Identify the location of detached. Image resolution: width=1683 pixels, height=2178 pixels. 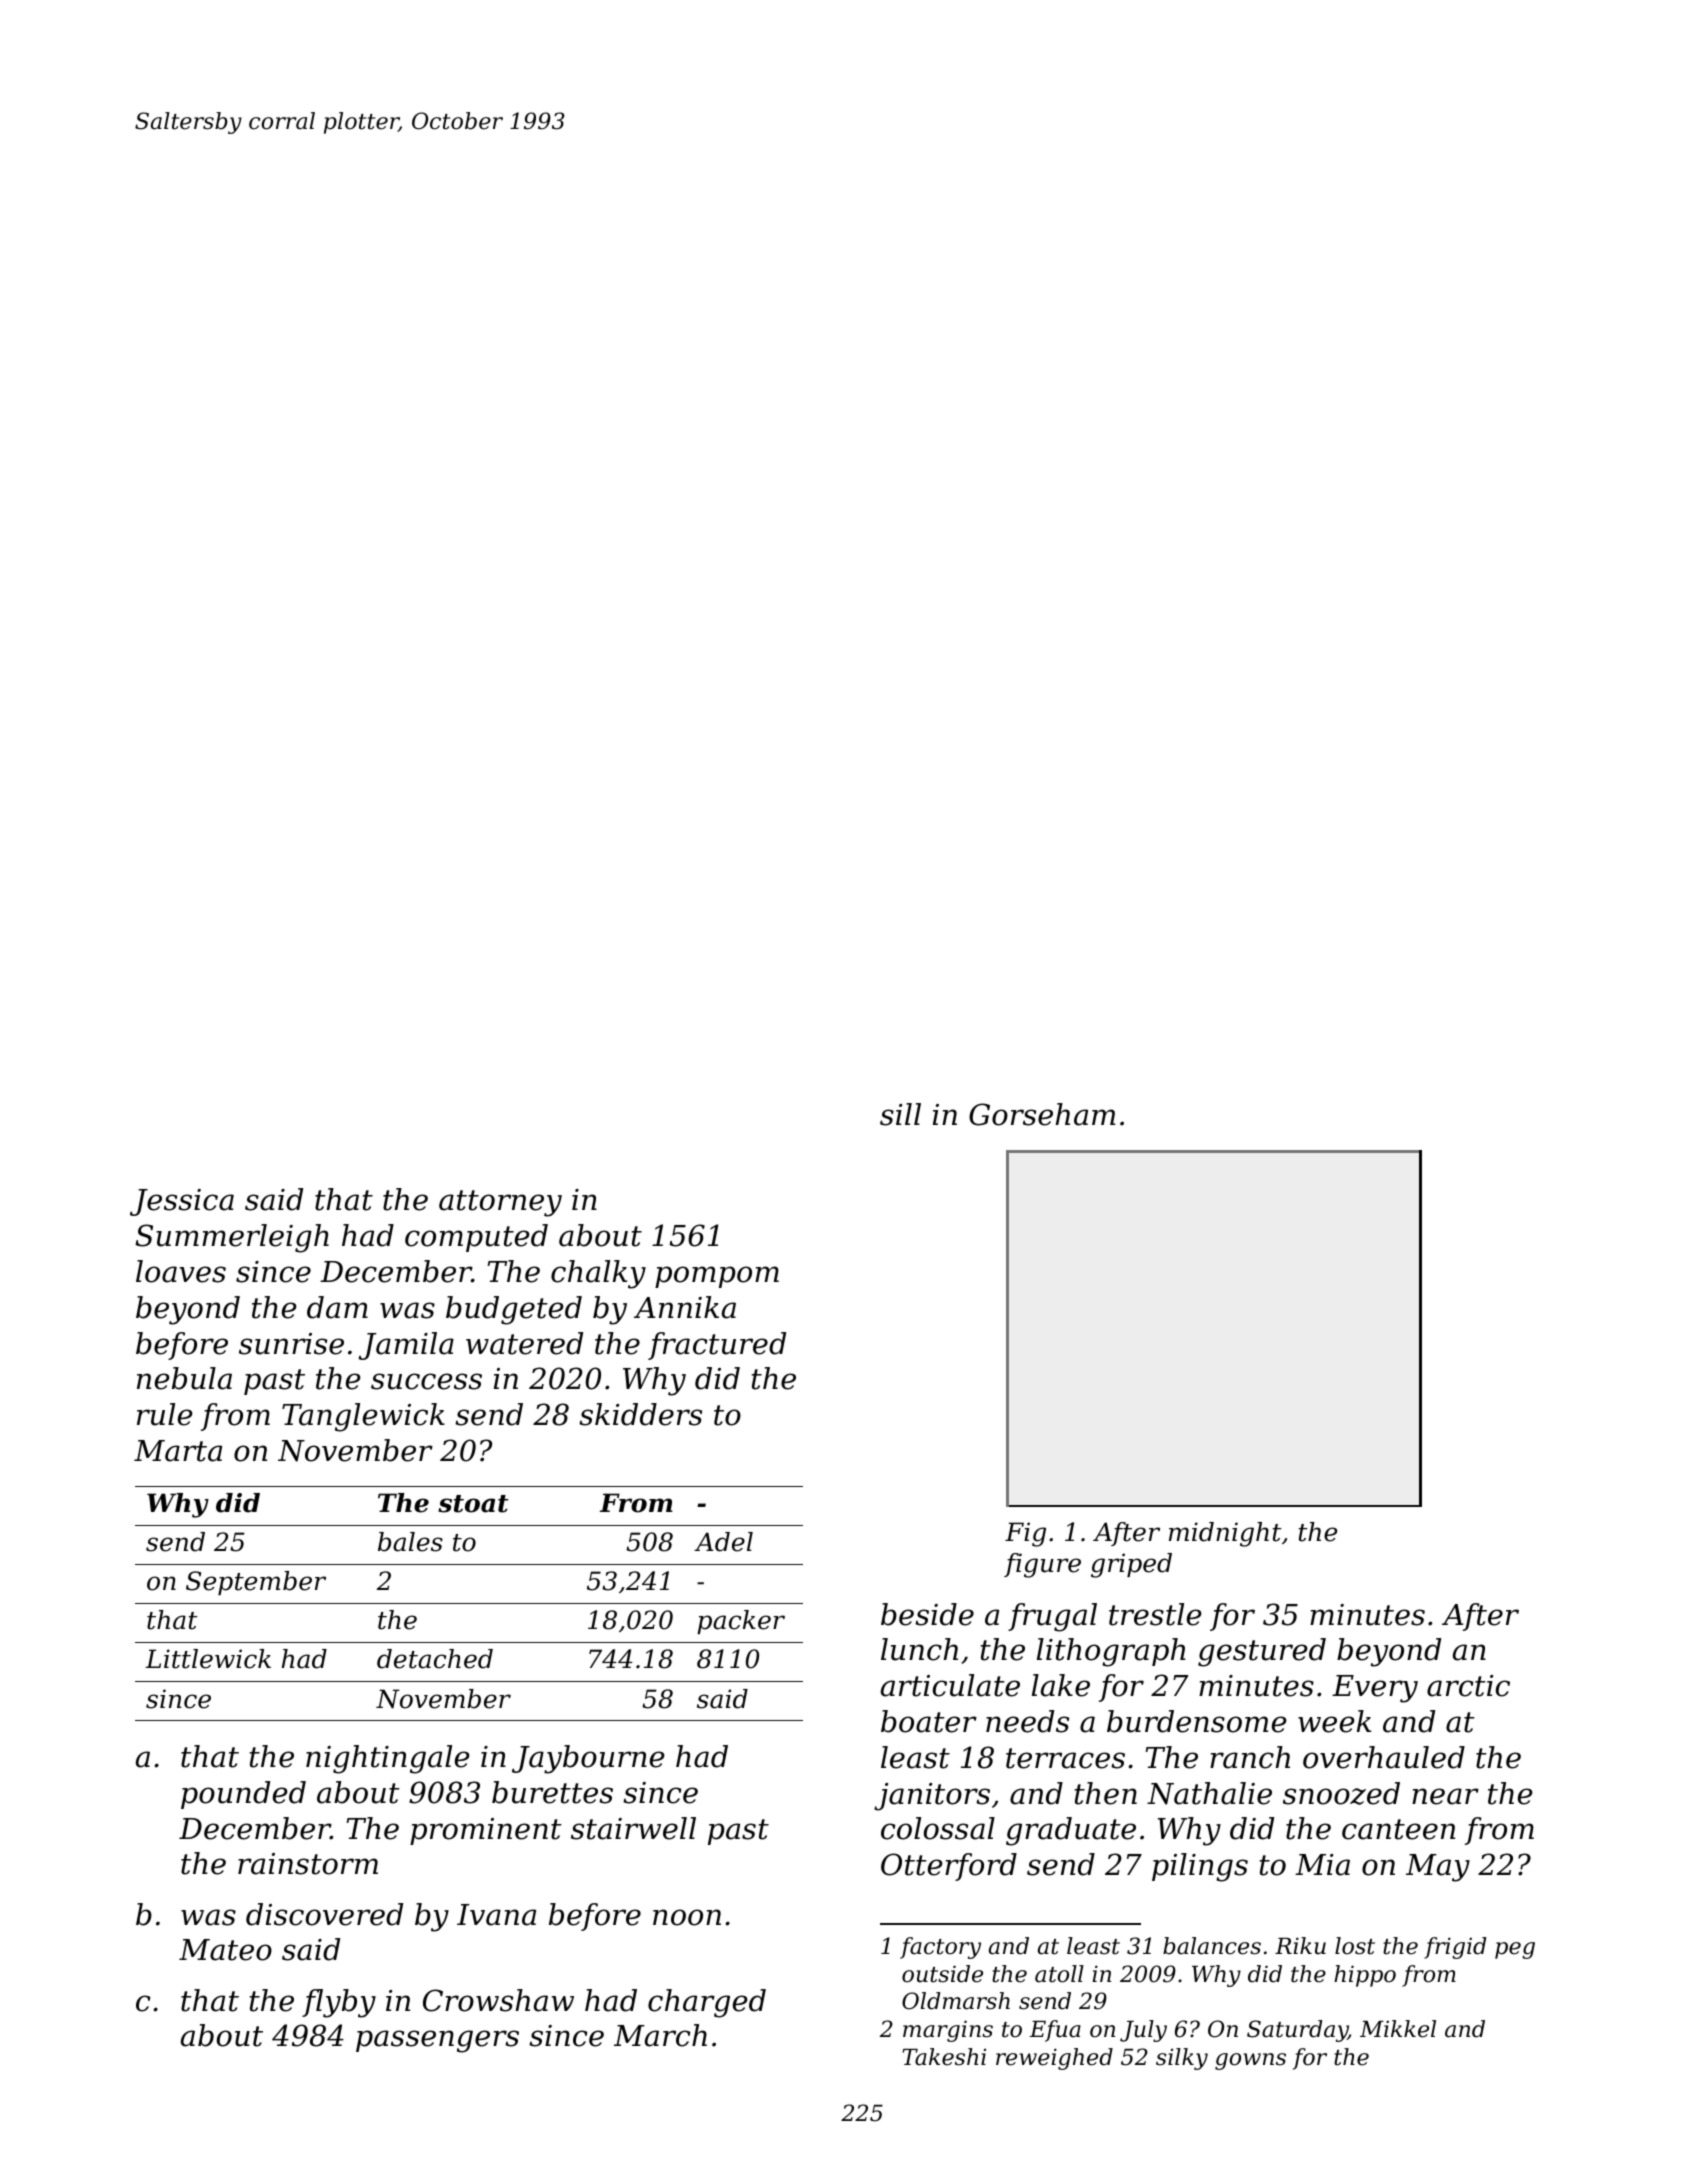
(435, 1659).
